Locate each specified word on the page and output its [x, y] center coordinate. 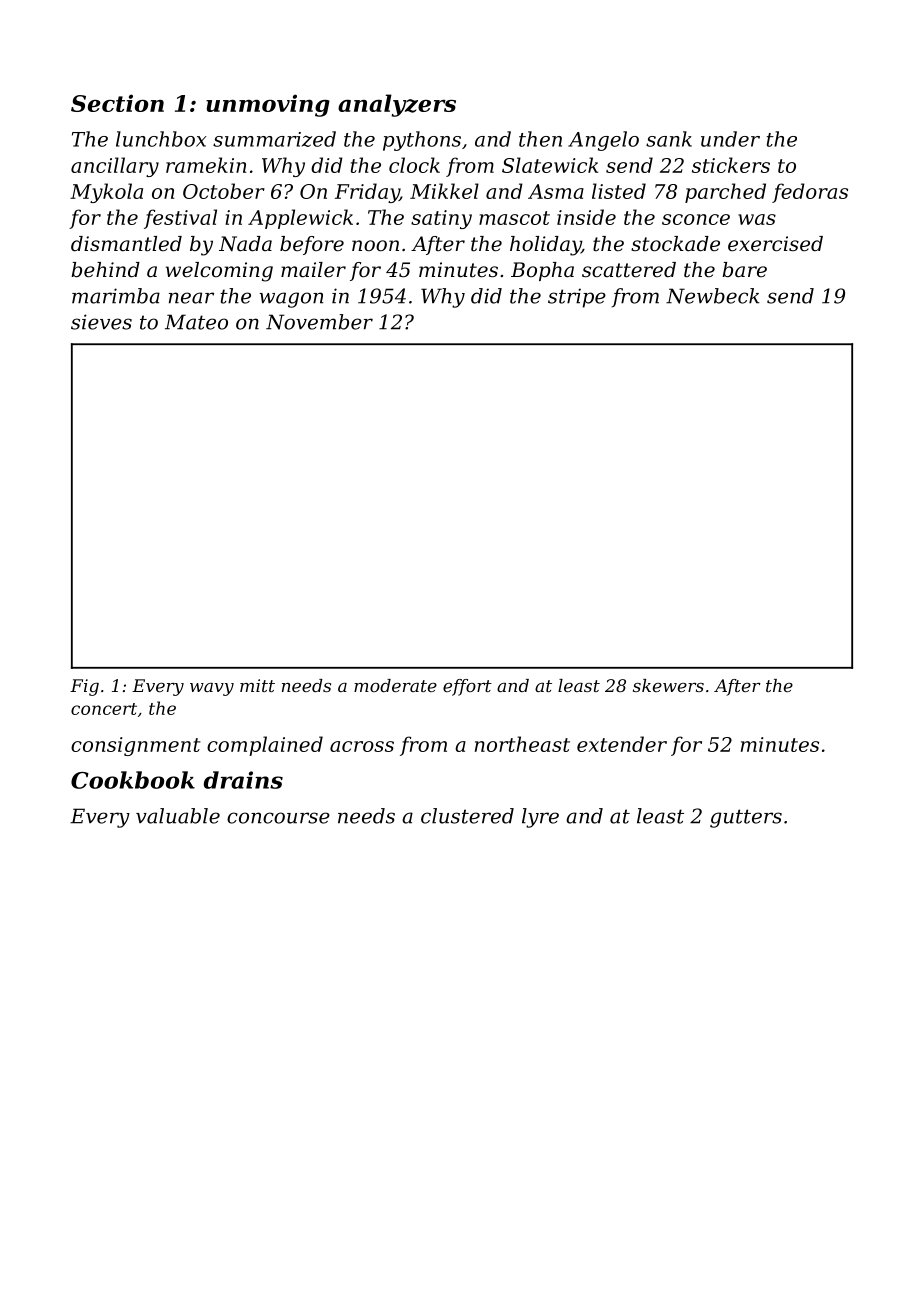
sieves [101, 322]
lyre [540, 818]
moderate [395, 685]
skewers [668, 685]
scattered [629, 270]
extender [622, 744]
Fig [84, 687]
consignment [136, 746]
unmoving [268, 105]
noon [375, 246]
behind [105, 270]
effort [467, 687]
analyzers [397, 105]
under [730, 139]
